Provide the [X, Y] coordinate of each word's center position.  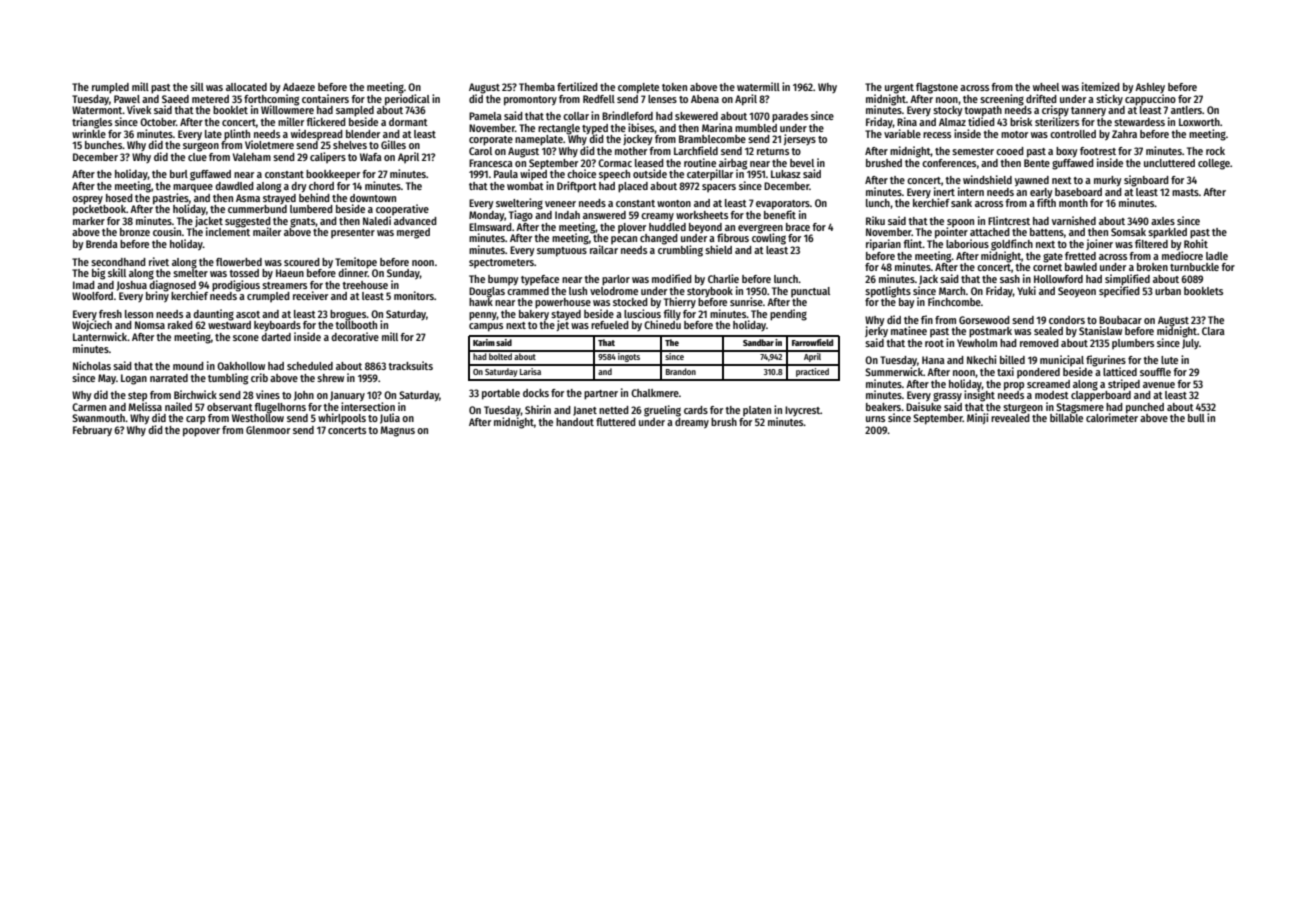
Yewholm [977, 343]
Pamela [485, 116]
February [92, 431]
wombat [525, 186]
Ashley [1150, 88]
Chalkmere [655, 393]
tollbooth [356, 325]
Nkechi [981, 359]
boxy [1067, 152]
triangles [92, 123]
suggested [248, 222]
